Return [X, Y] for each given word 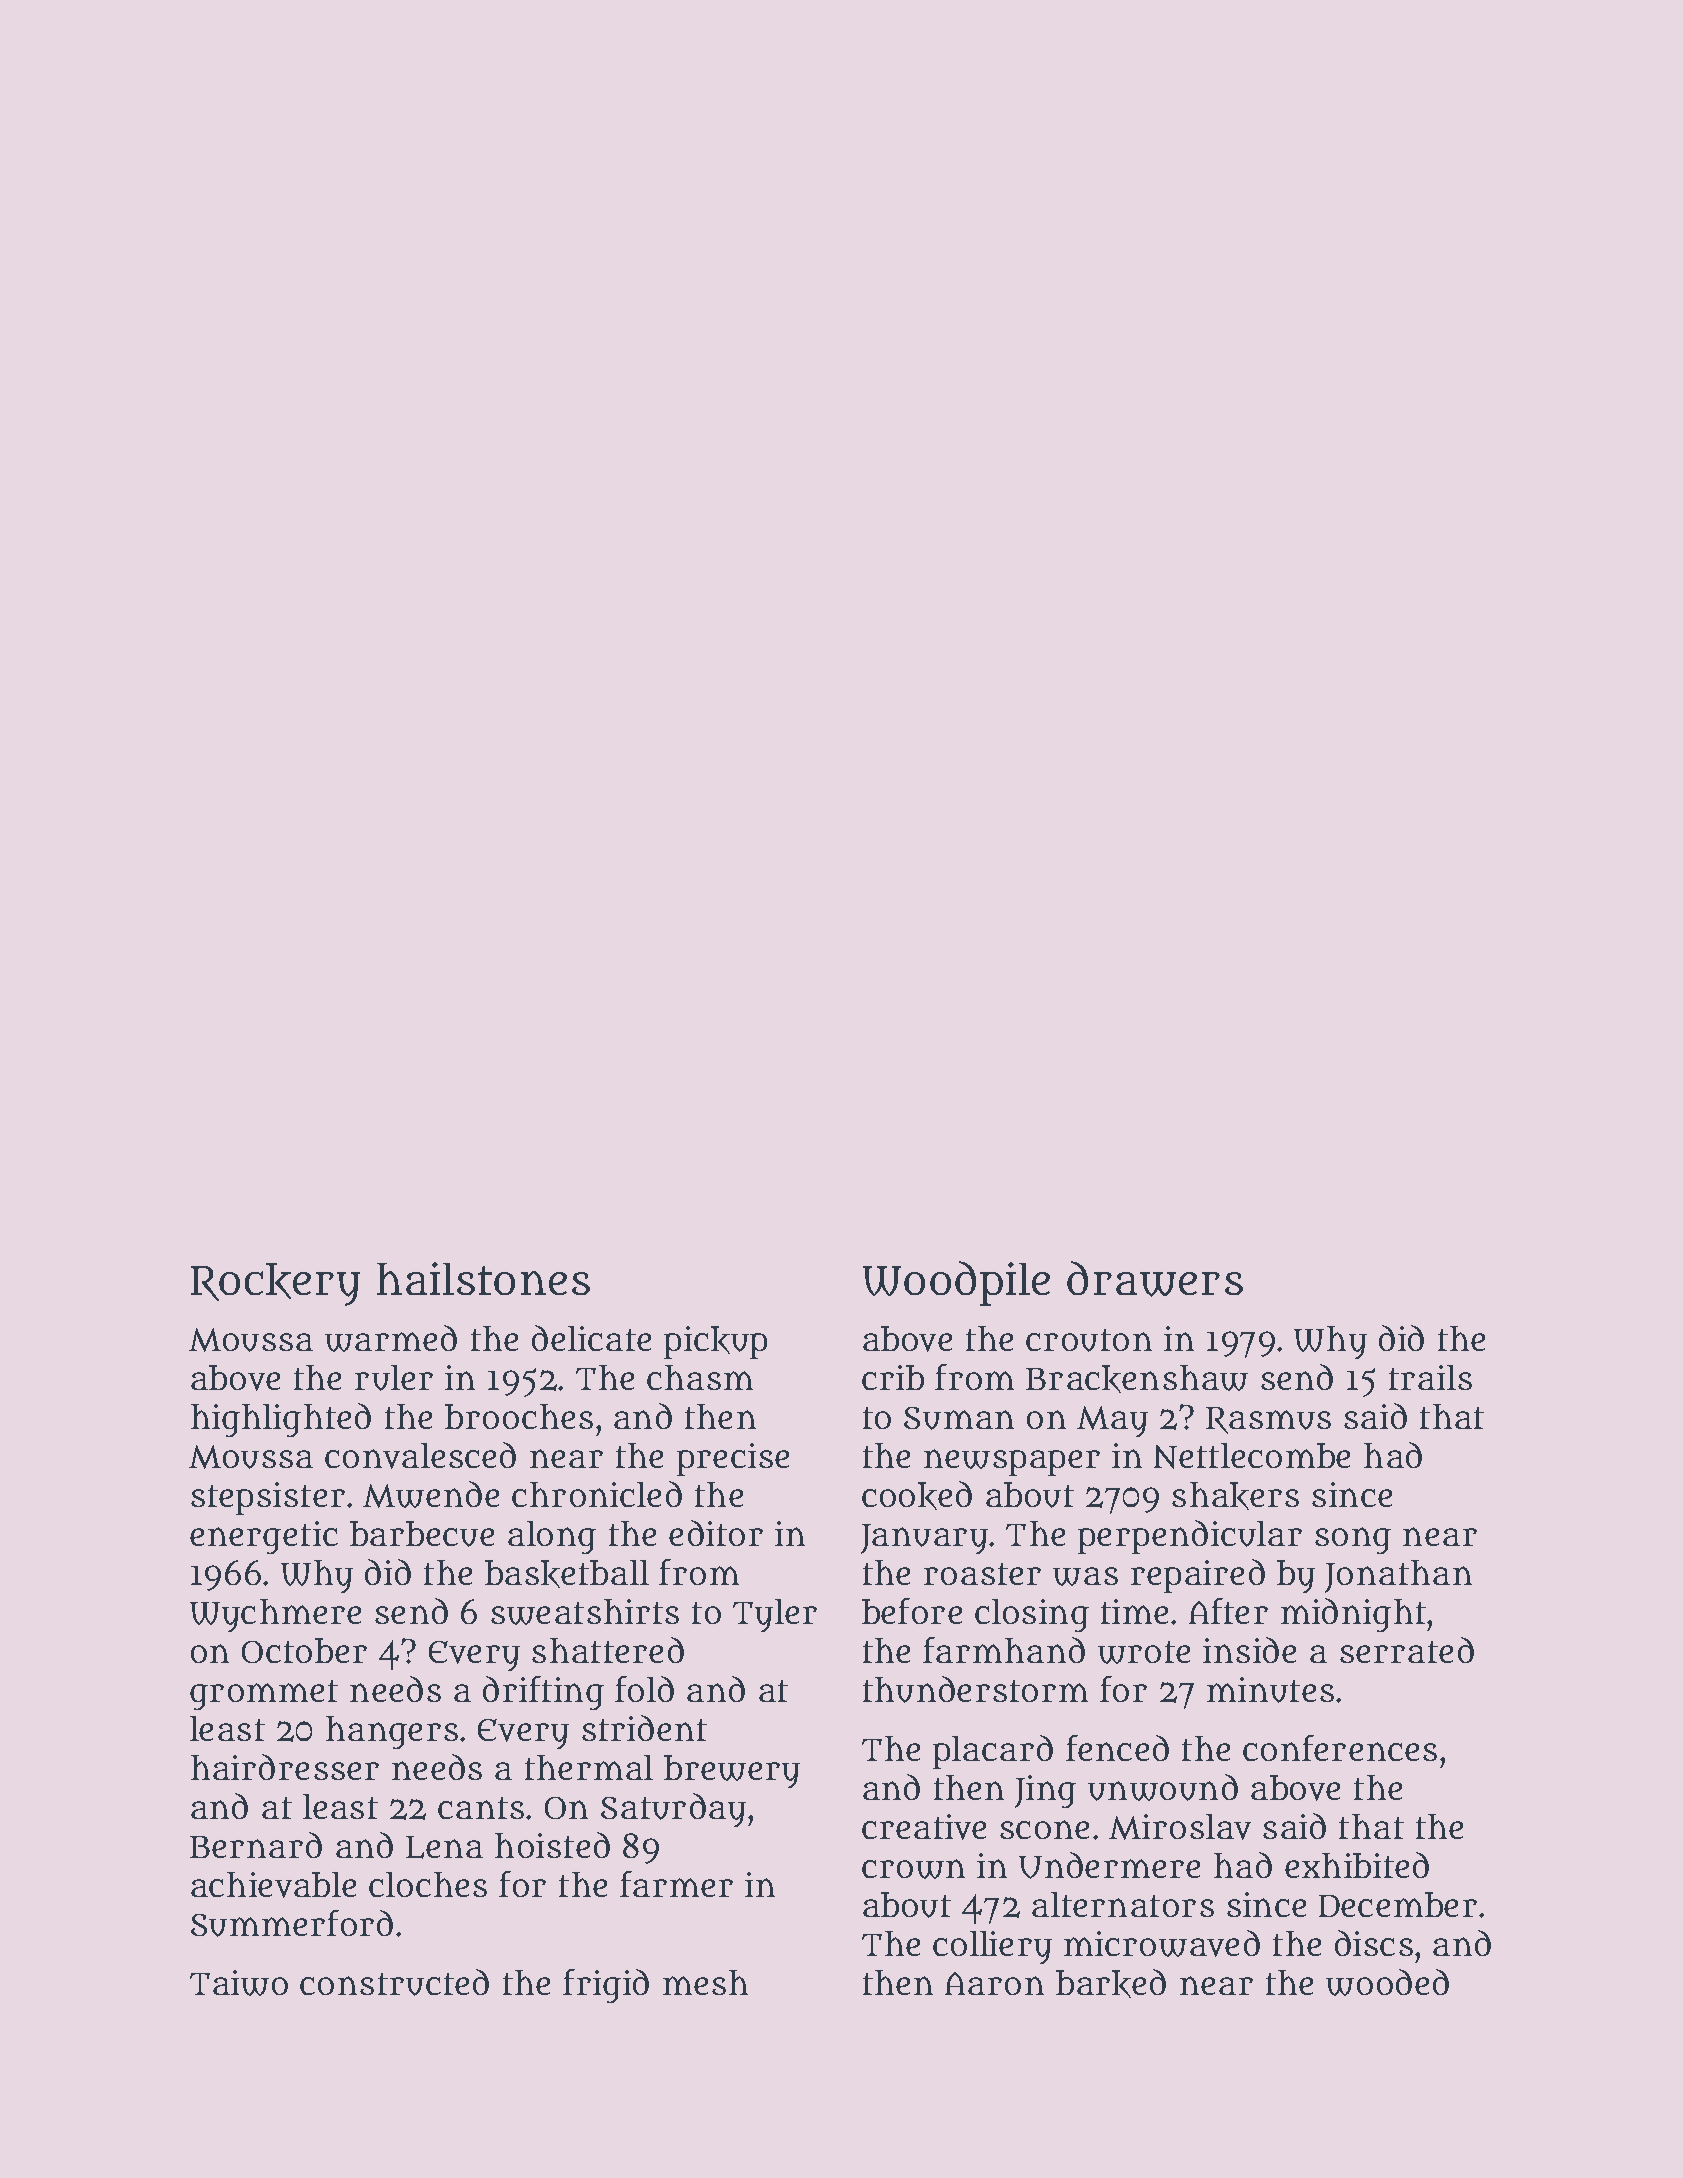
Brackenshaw [1137, 1379]
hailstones [483, 1278]
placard [993, 1752]
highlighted [281, 1420]
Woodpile [956, 1283]
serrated [1407, 1650]
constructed [394, 1982]
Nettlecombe [1252, 1456]
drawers [1155, 1279]
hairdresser [285, 1767]
